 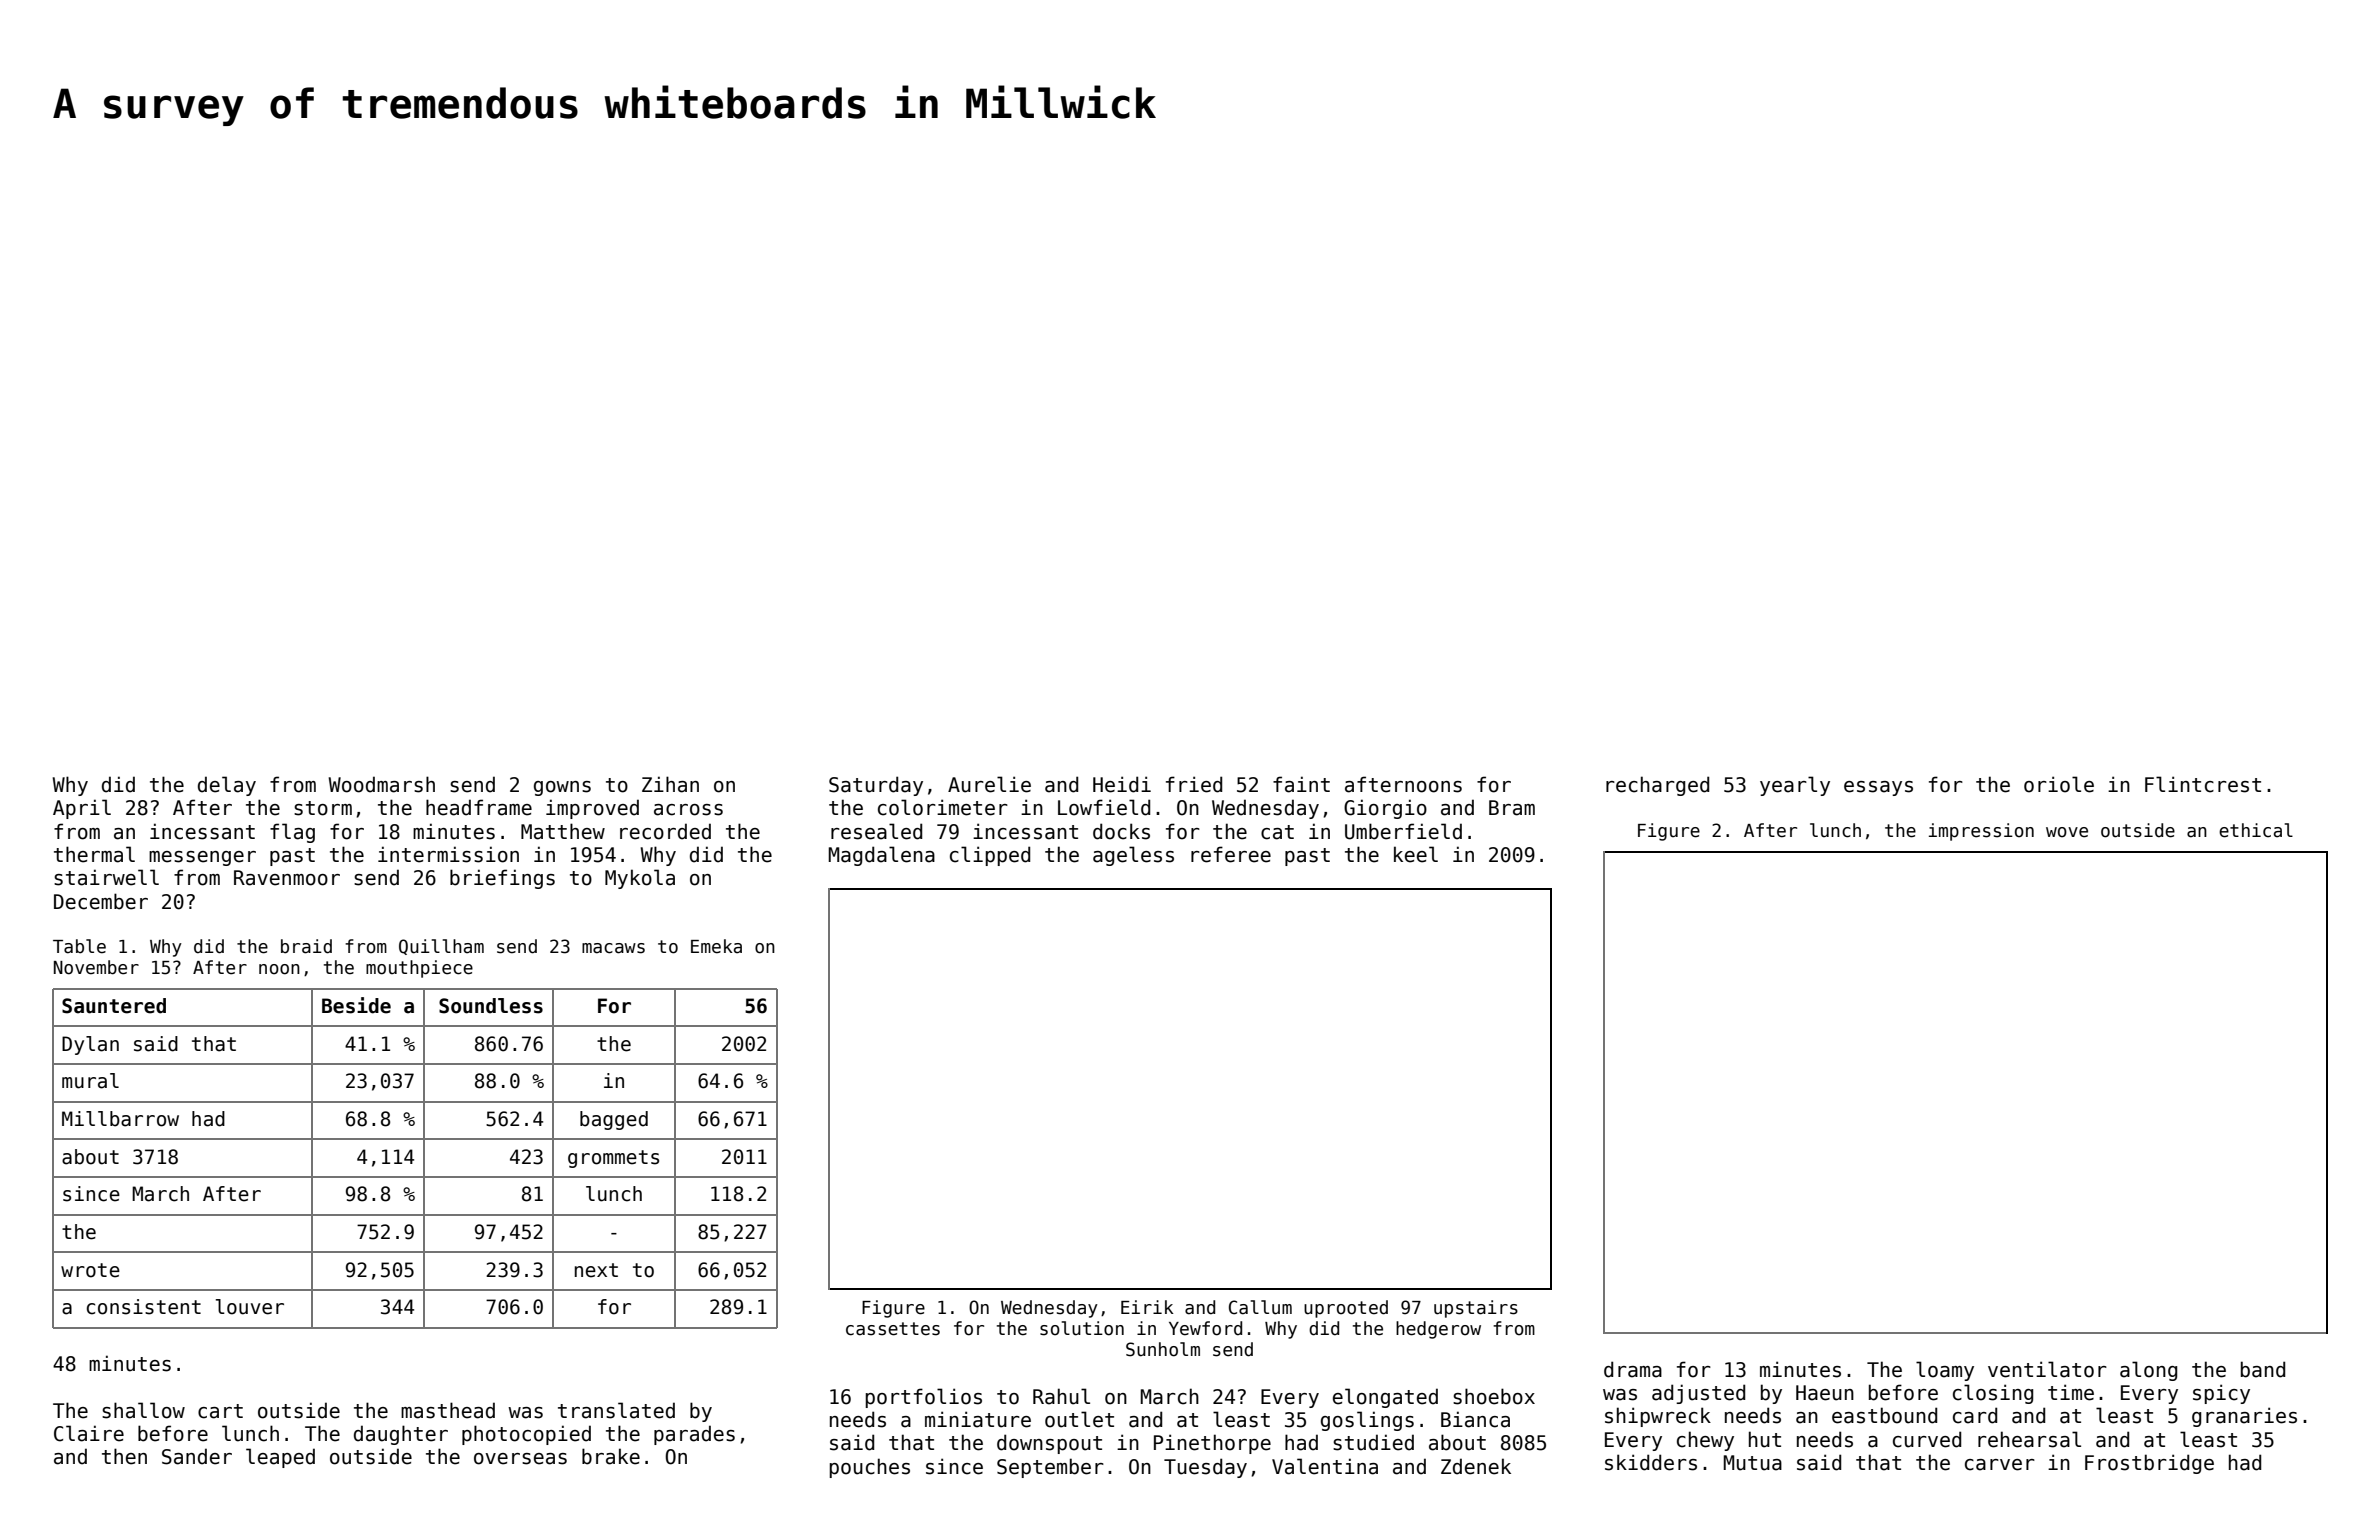 I want to click on translated, so click(x=616, y=1410).
